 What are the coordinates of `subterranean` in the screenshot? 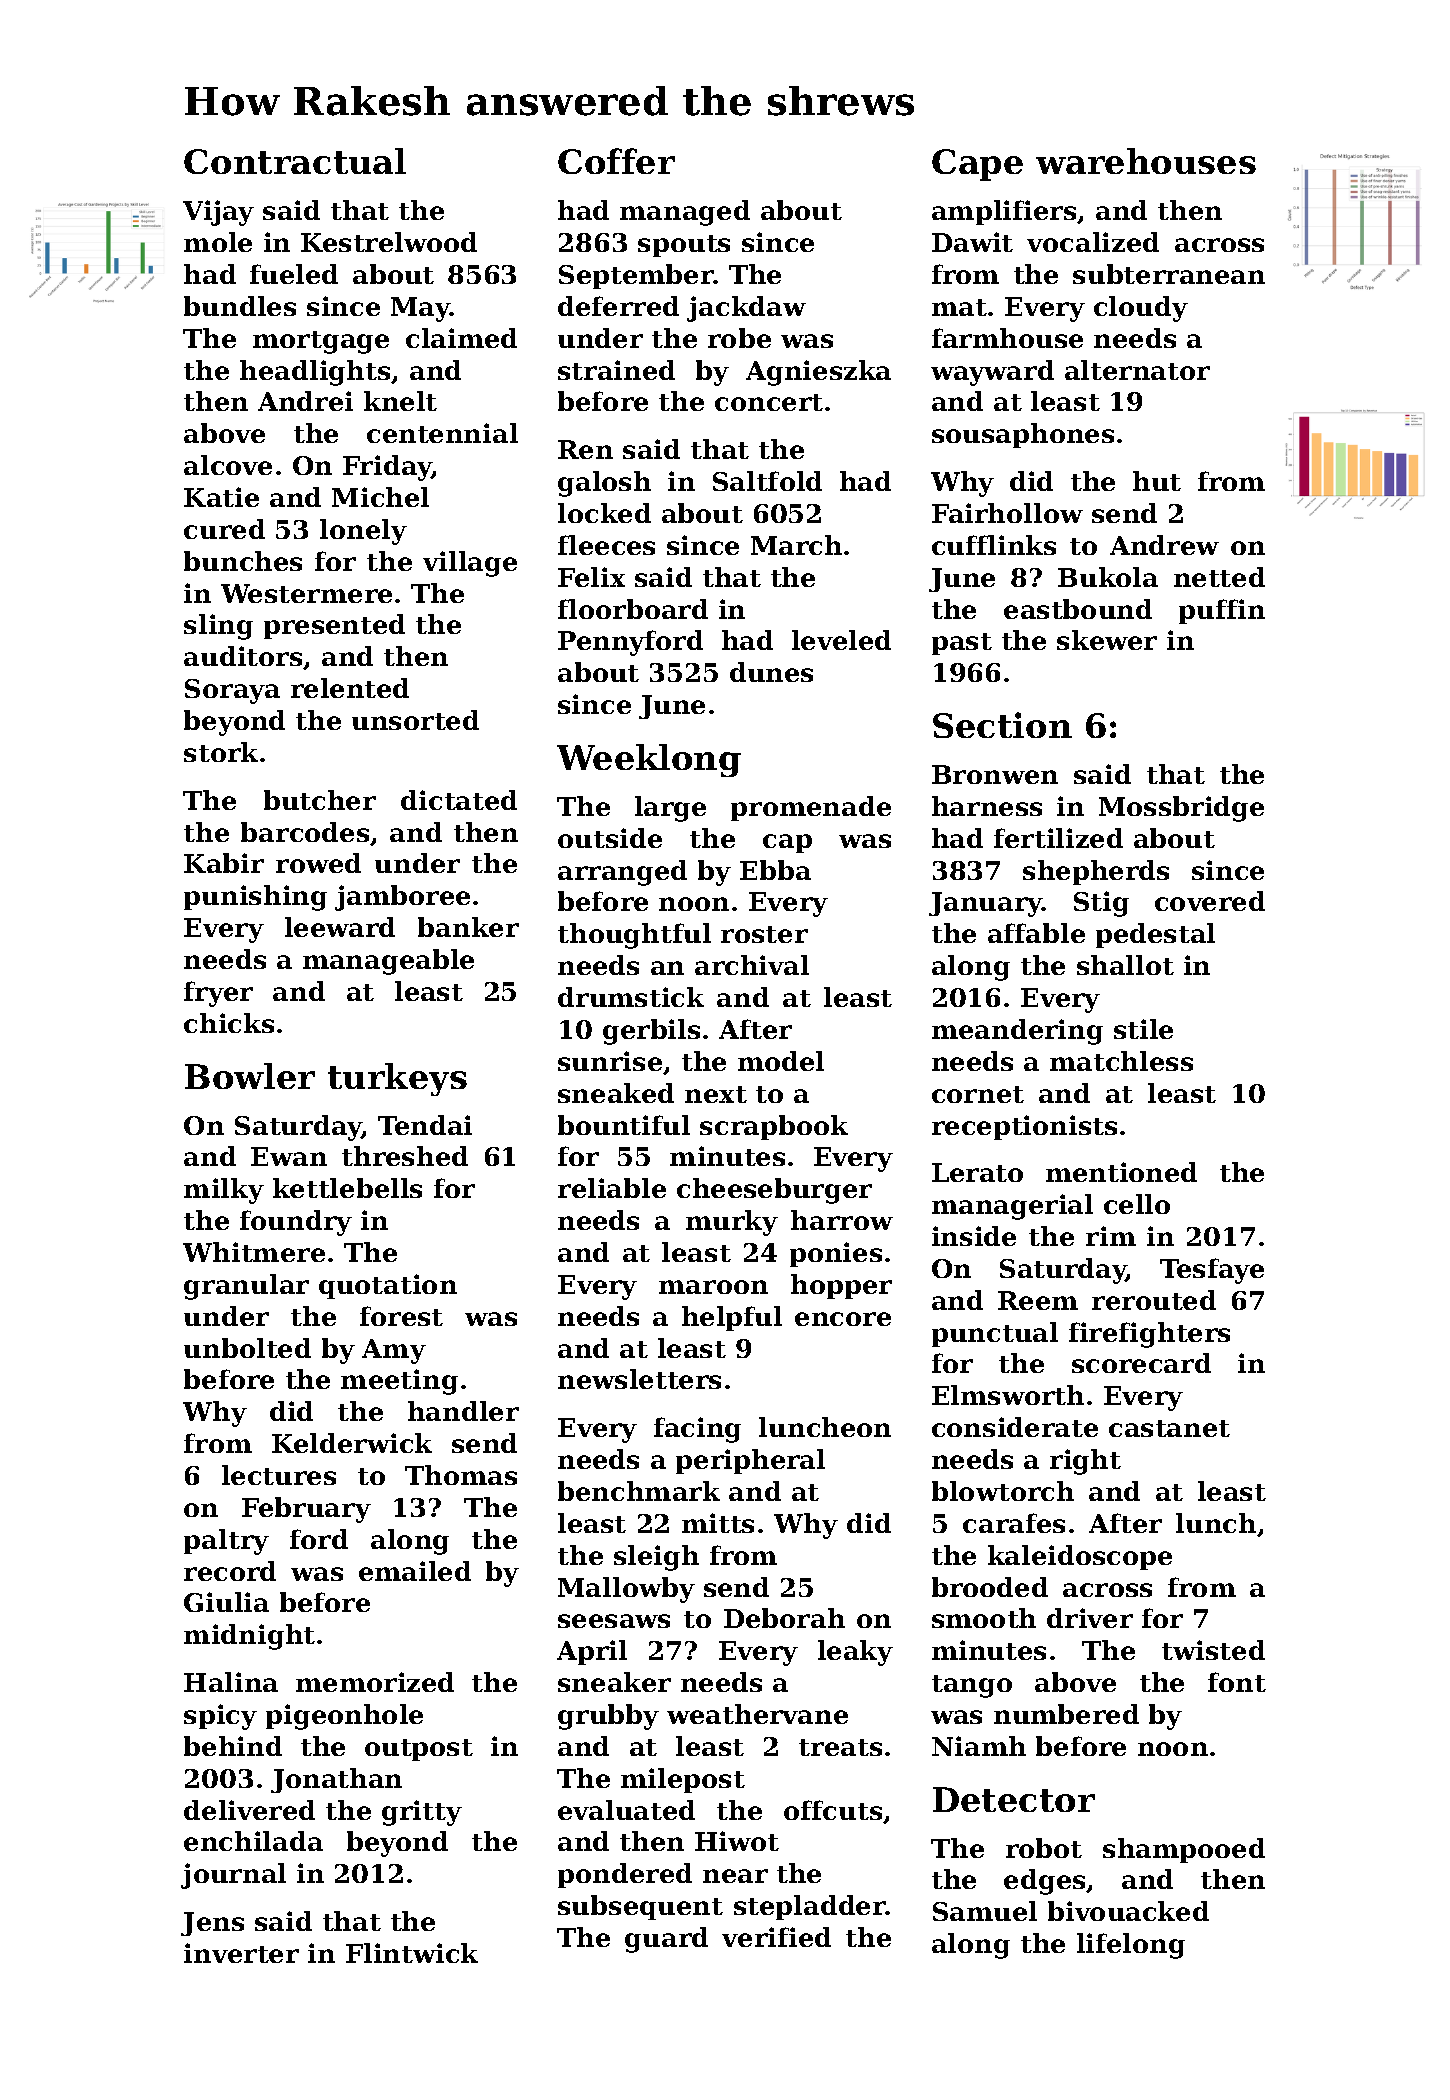 It's located at (1169, 274).
